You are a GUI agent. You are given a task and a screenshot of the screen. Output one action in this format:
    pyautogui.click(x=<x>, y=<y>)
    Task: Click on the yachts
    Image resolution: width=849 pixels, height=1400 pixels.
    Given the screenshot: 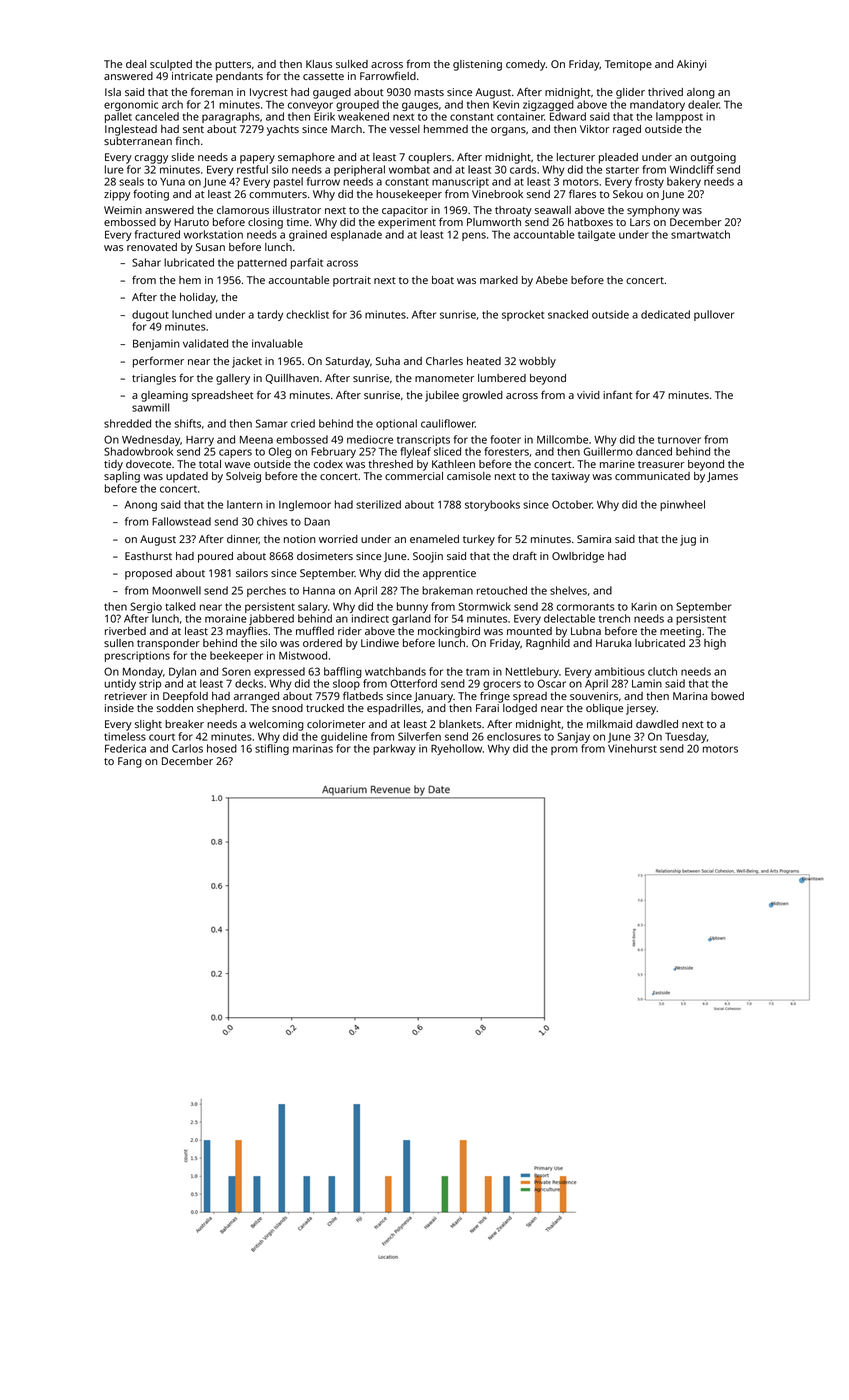 What is the action you would take?
    pyautogui.click(x=283, y=130)
